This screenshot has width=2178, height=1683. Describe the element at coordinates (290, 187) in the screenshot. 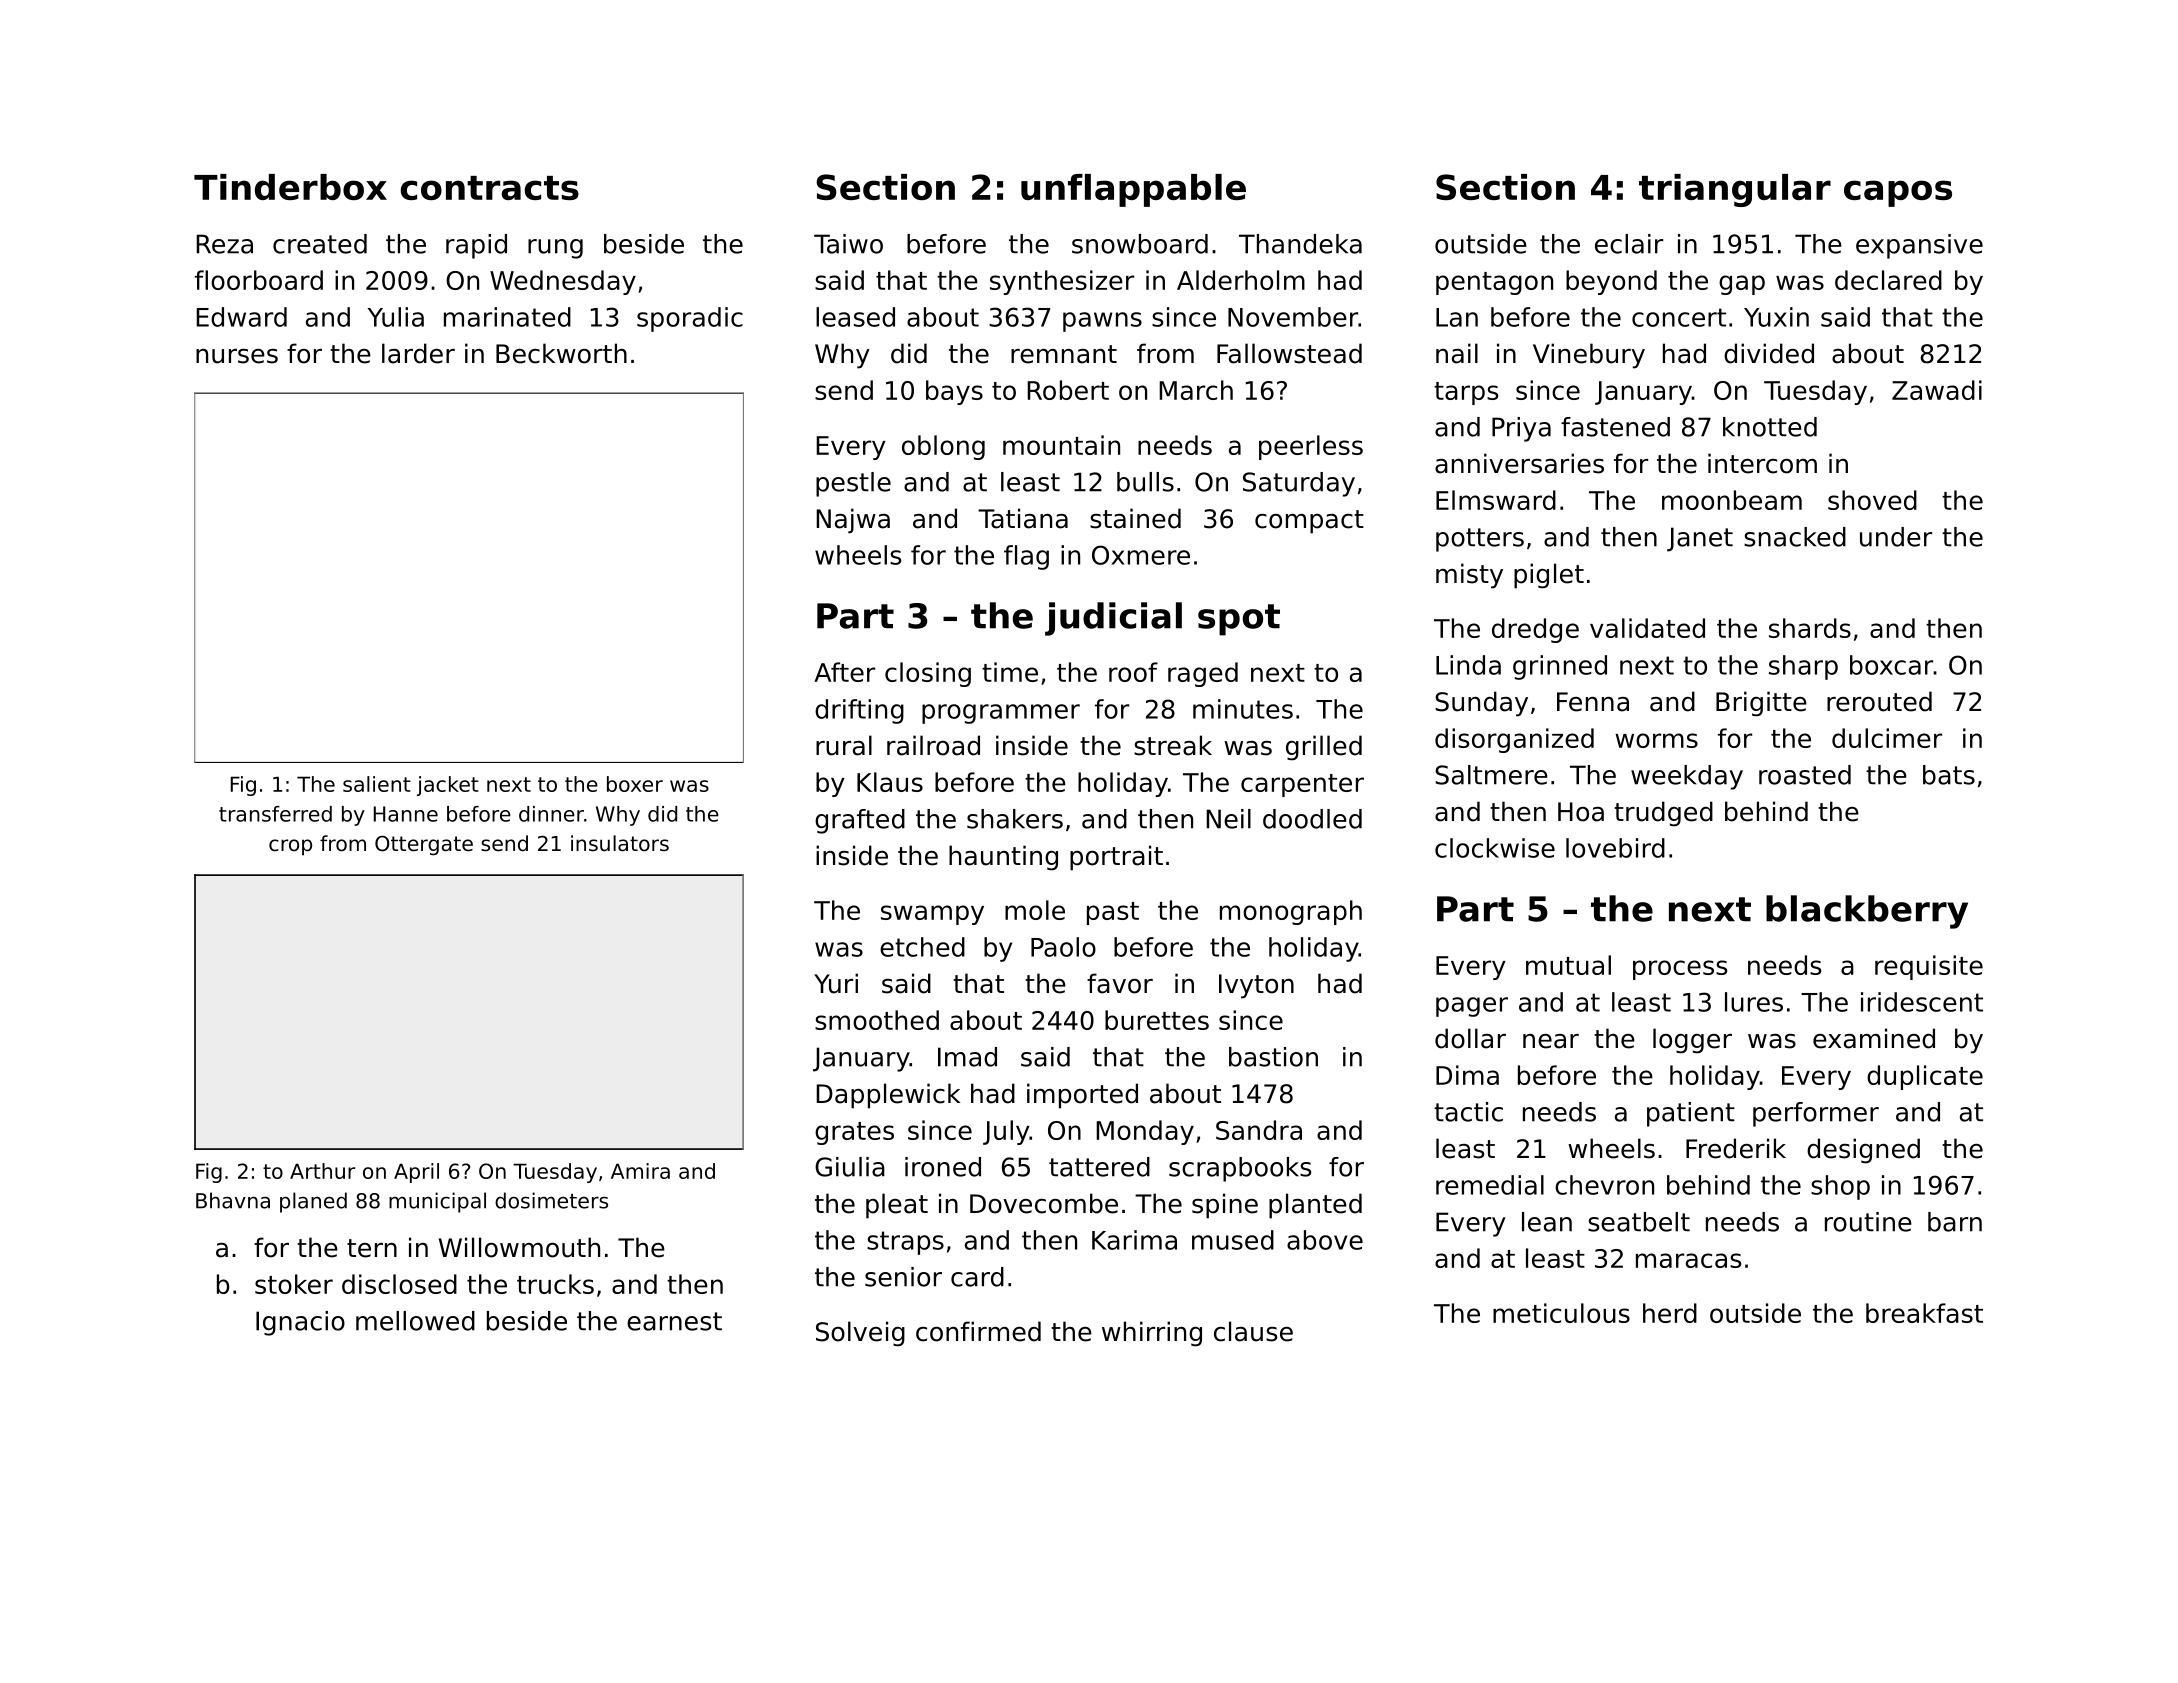

I see `Tinderbox` at that location.
